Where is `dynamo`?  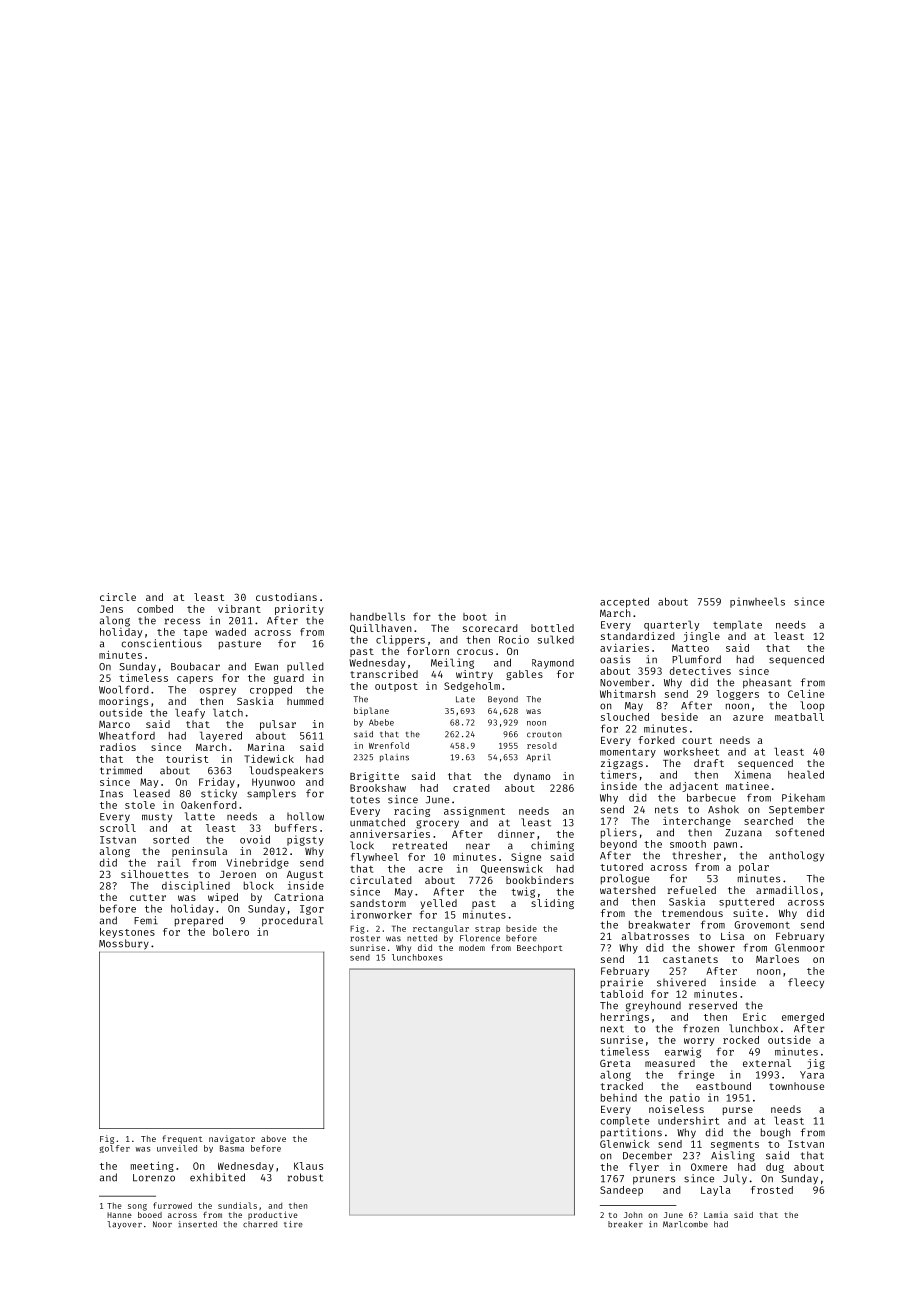
dynamo is located at coordinates (532, 777).
